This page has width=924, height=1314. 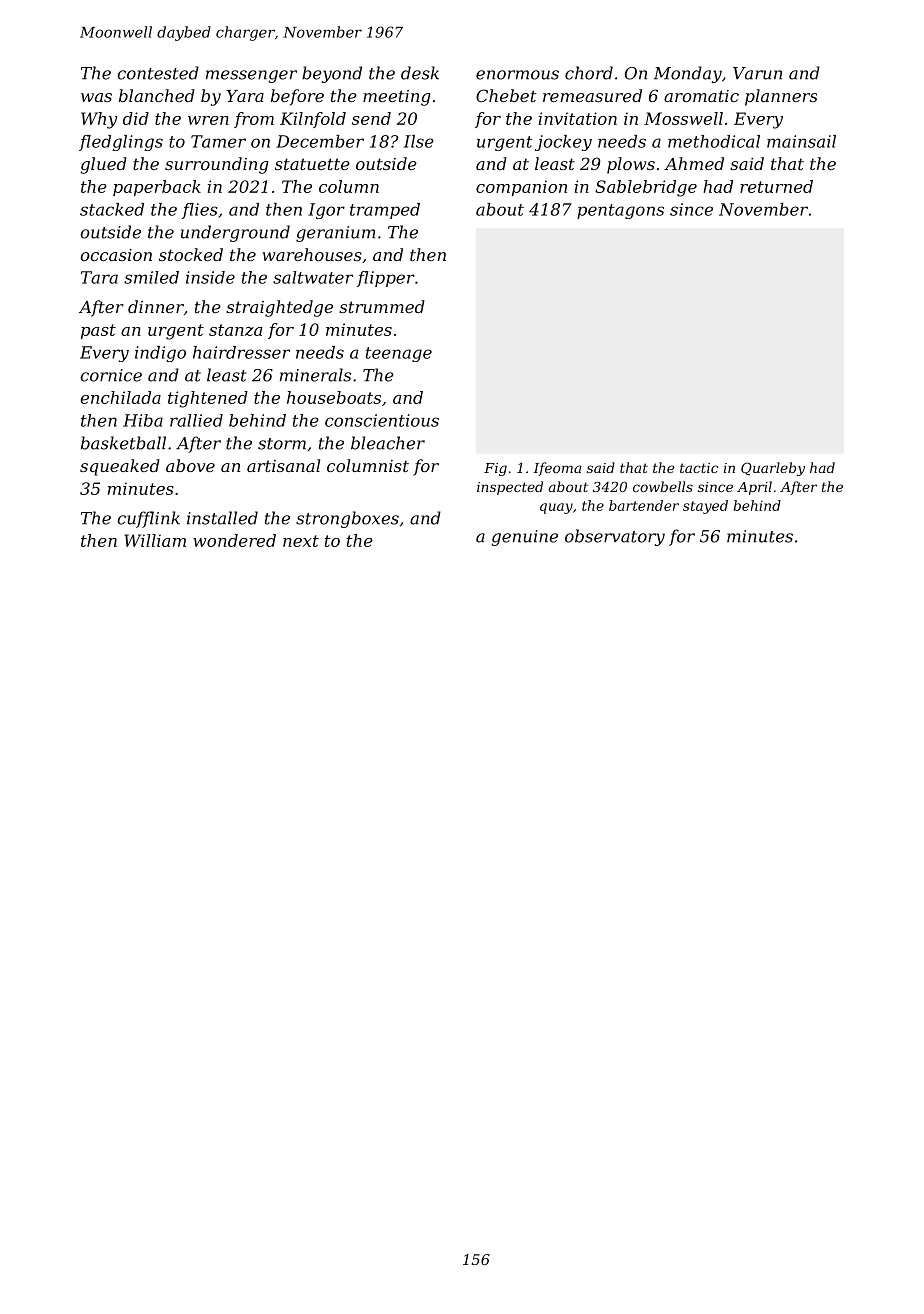 I want to click on squeaked, so click(x=120, y=467).
